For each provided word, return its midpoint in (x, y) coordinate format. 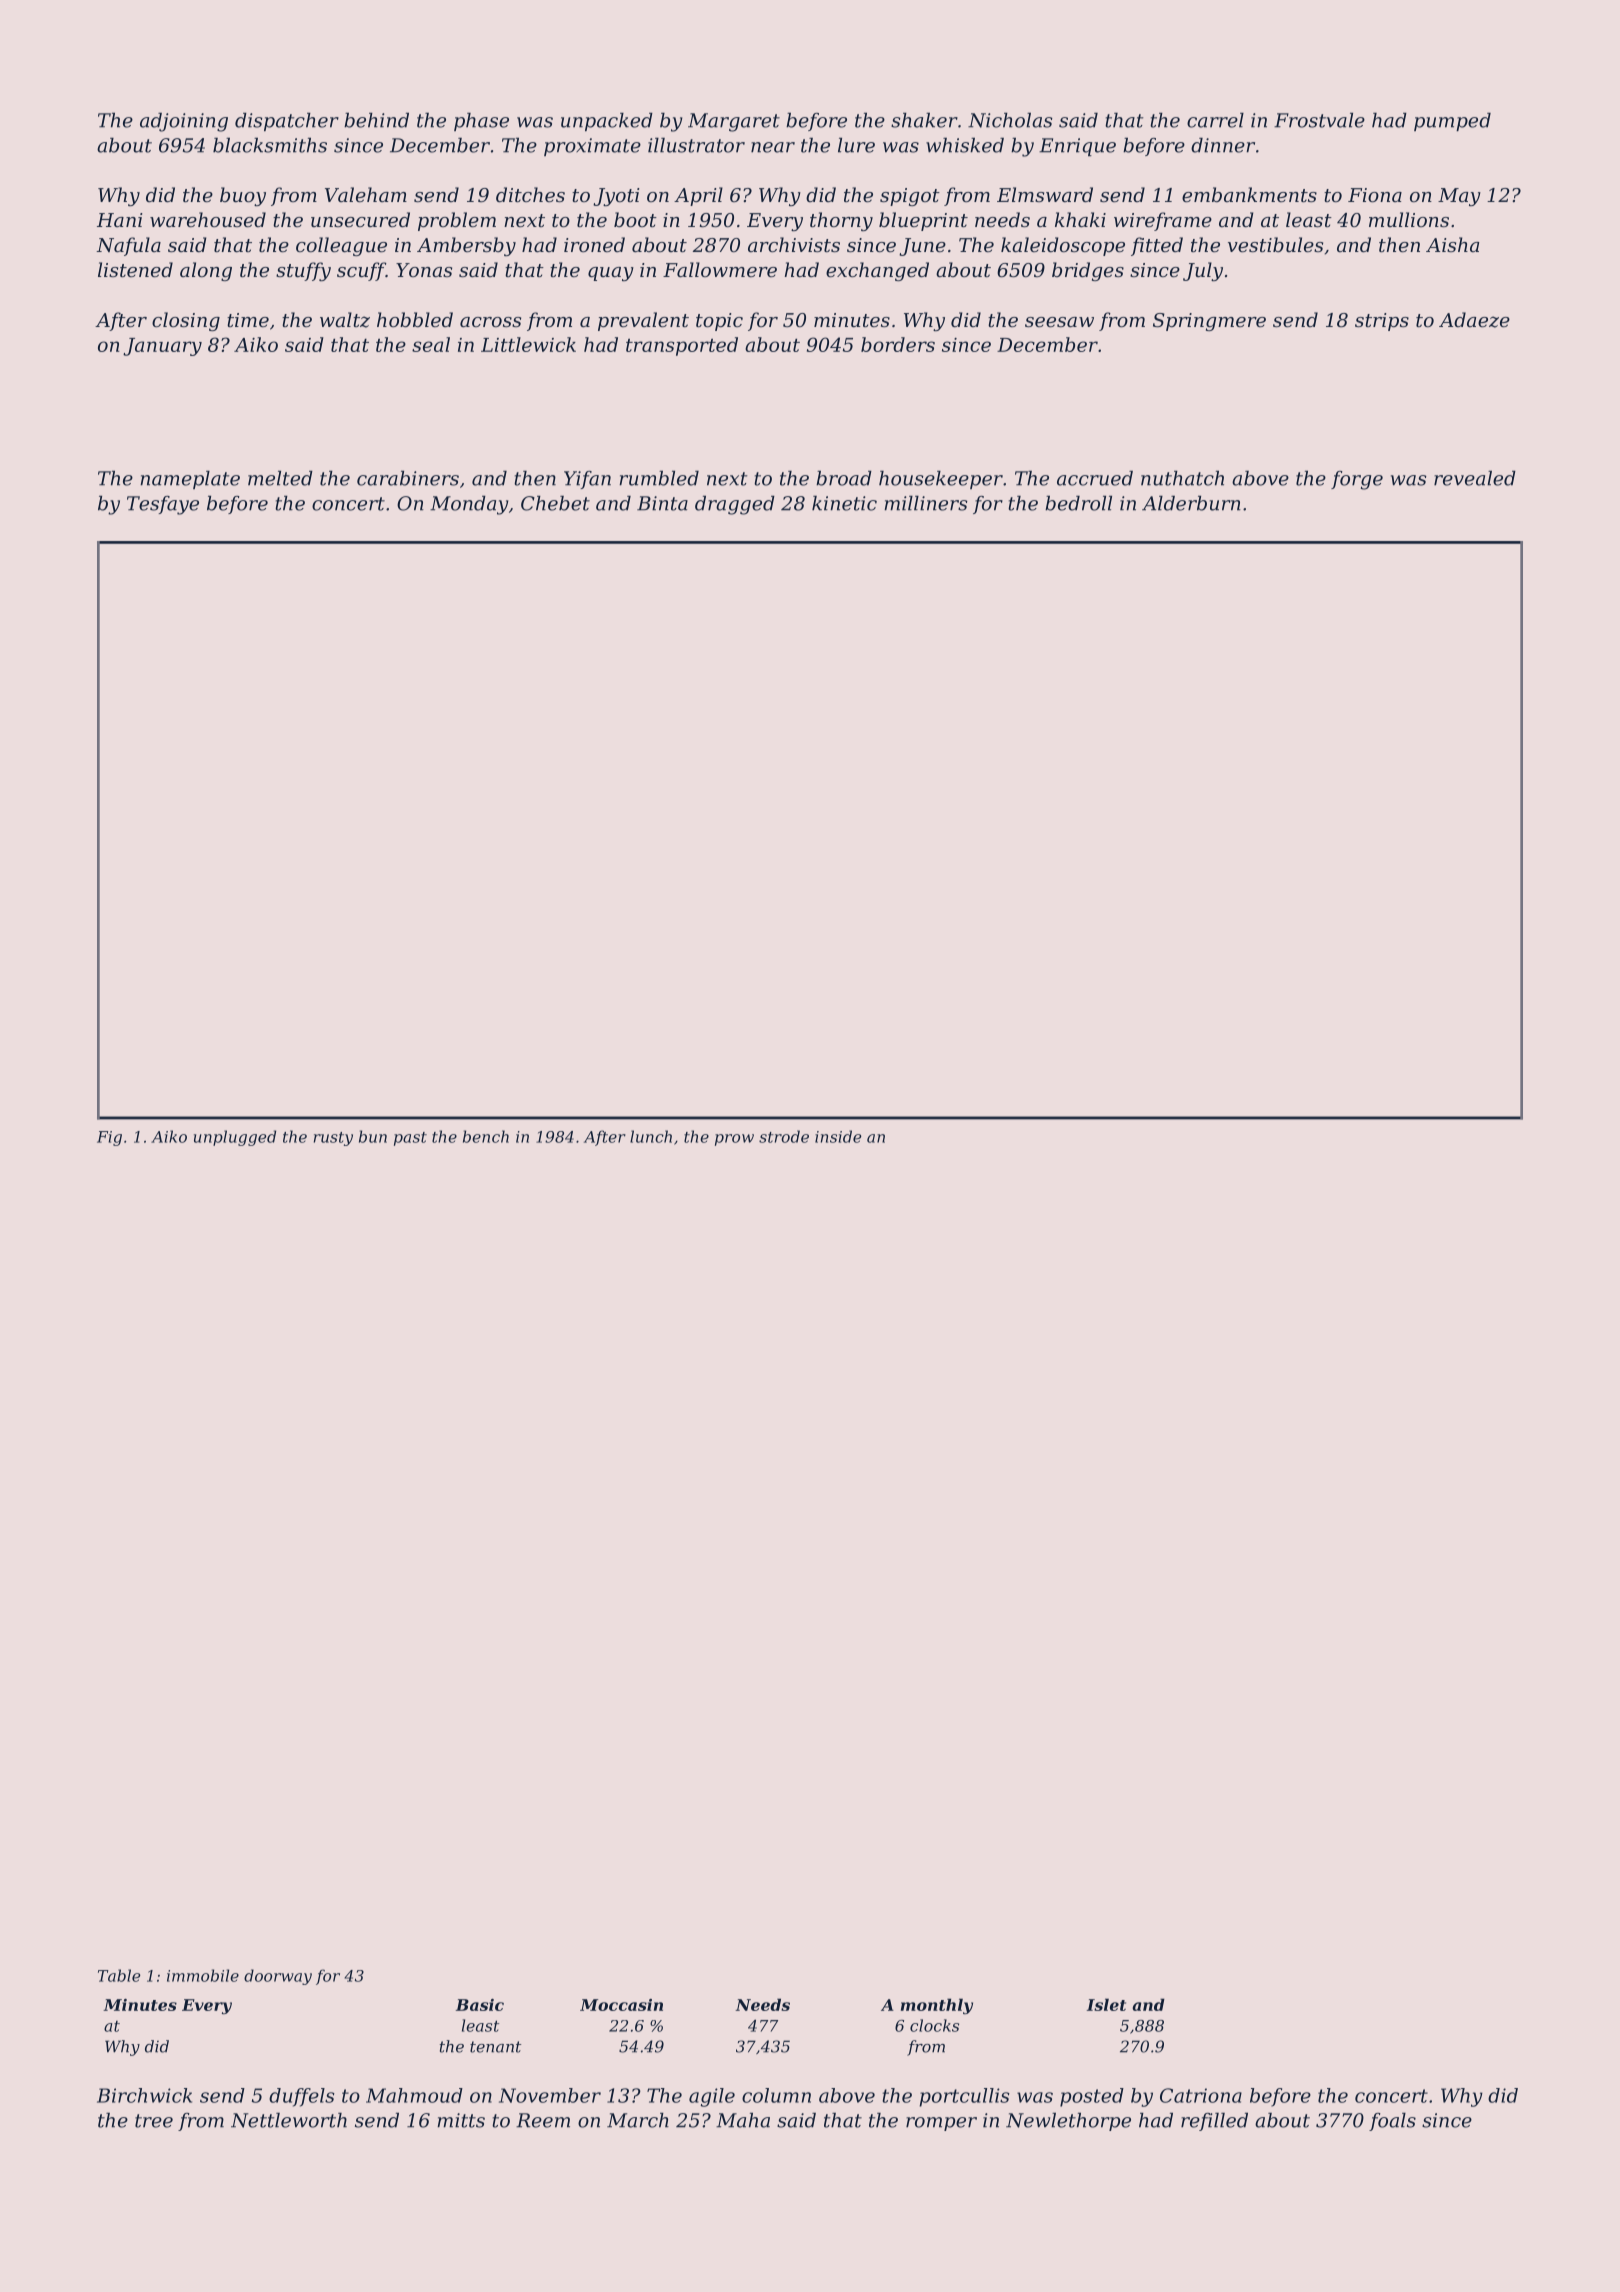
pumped (1452, 122)
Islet (1106, 2004)
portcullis (965, 2097)
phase (481, 122)
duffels (302, 2097)
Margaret (734, 122)
